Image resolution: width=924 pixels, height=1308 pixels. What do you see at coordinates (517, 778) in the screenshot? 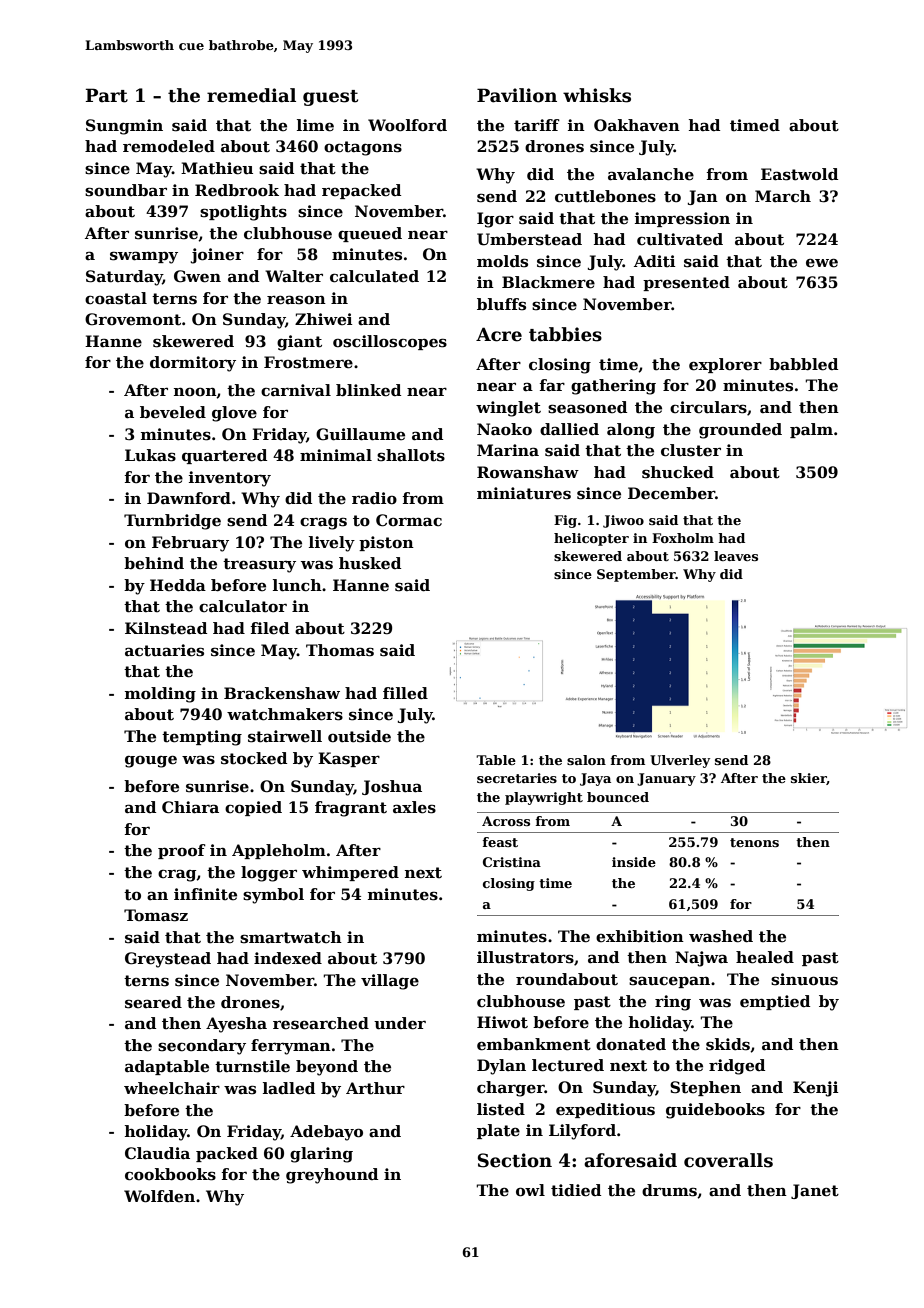
I see `secretaries` at bounding box center [517, 778].
